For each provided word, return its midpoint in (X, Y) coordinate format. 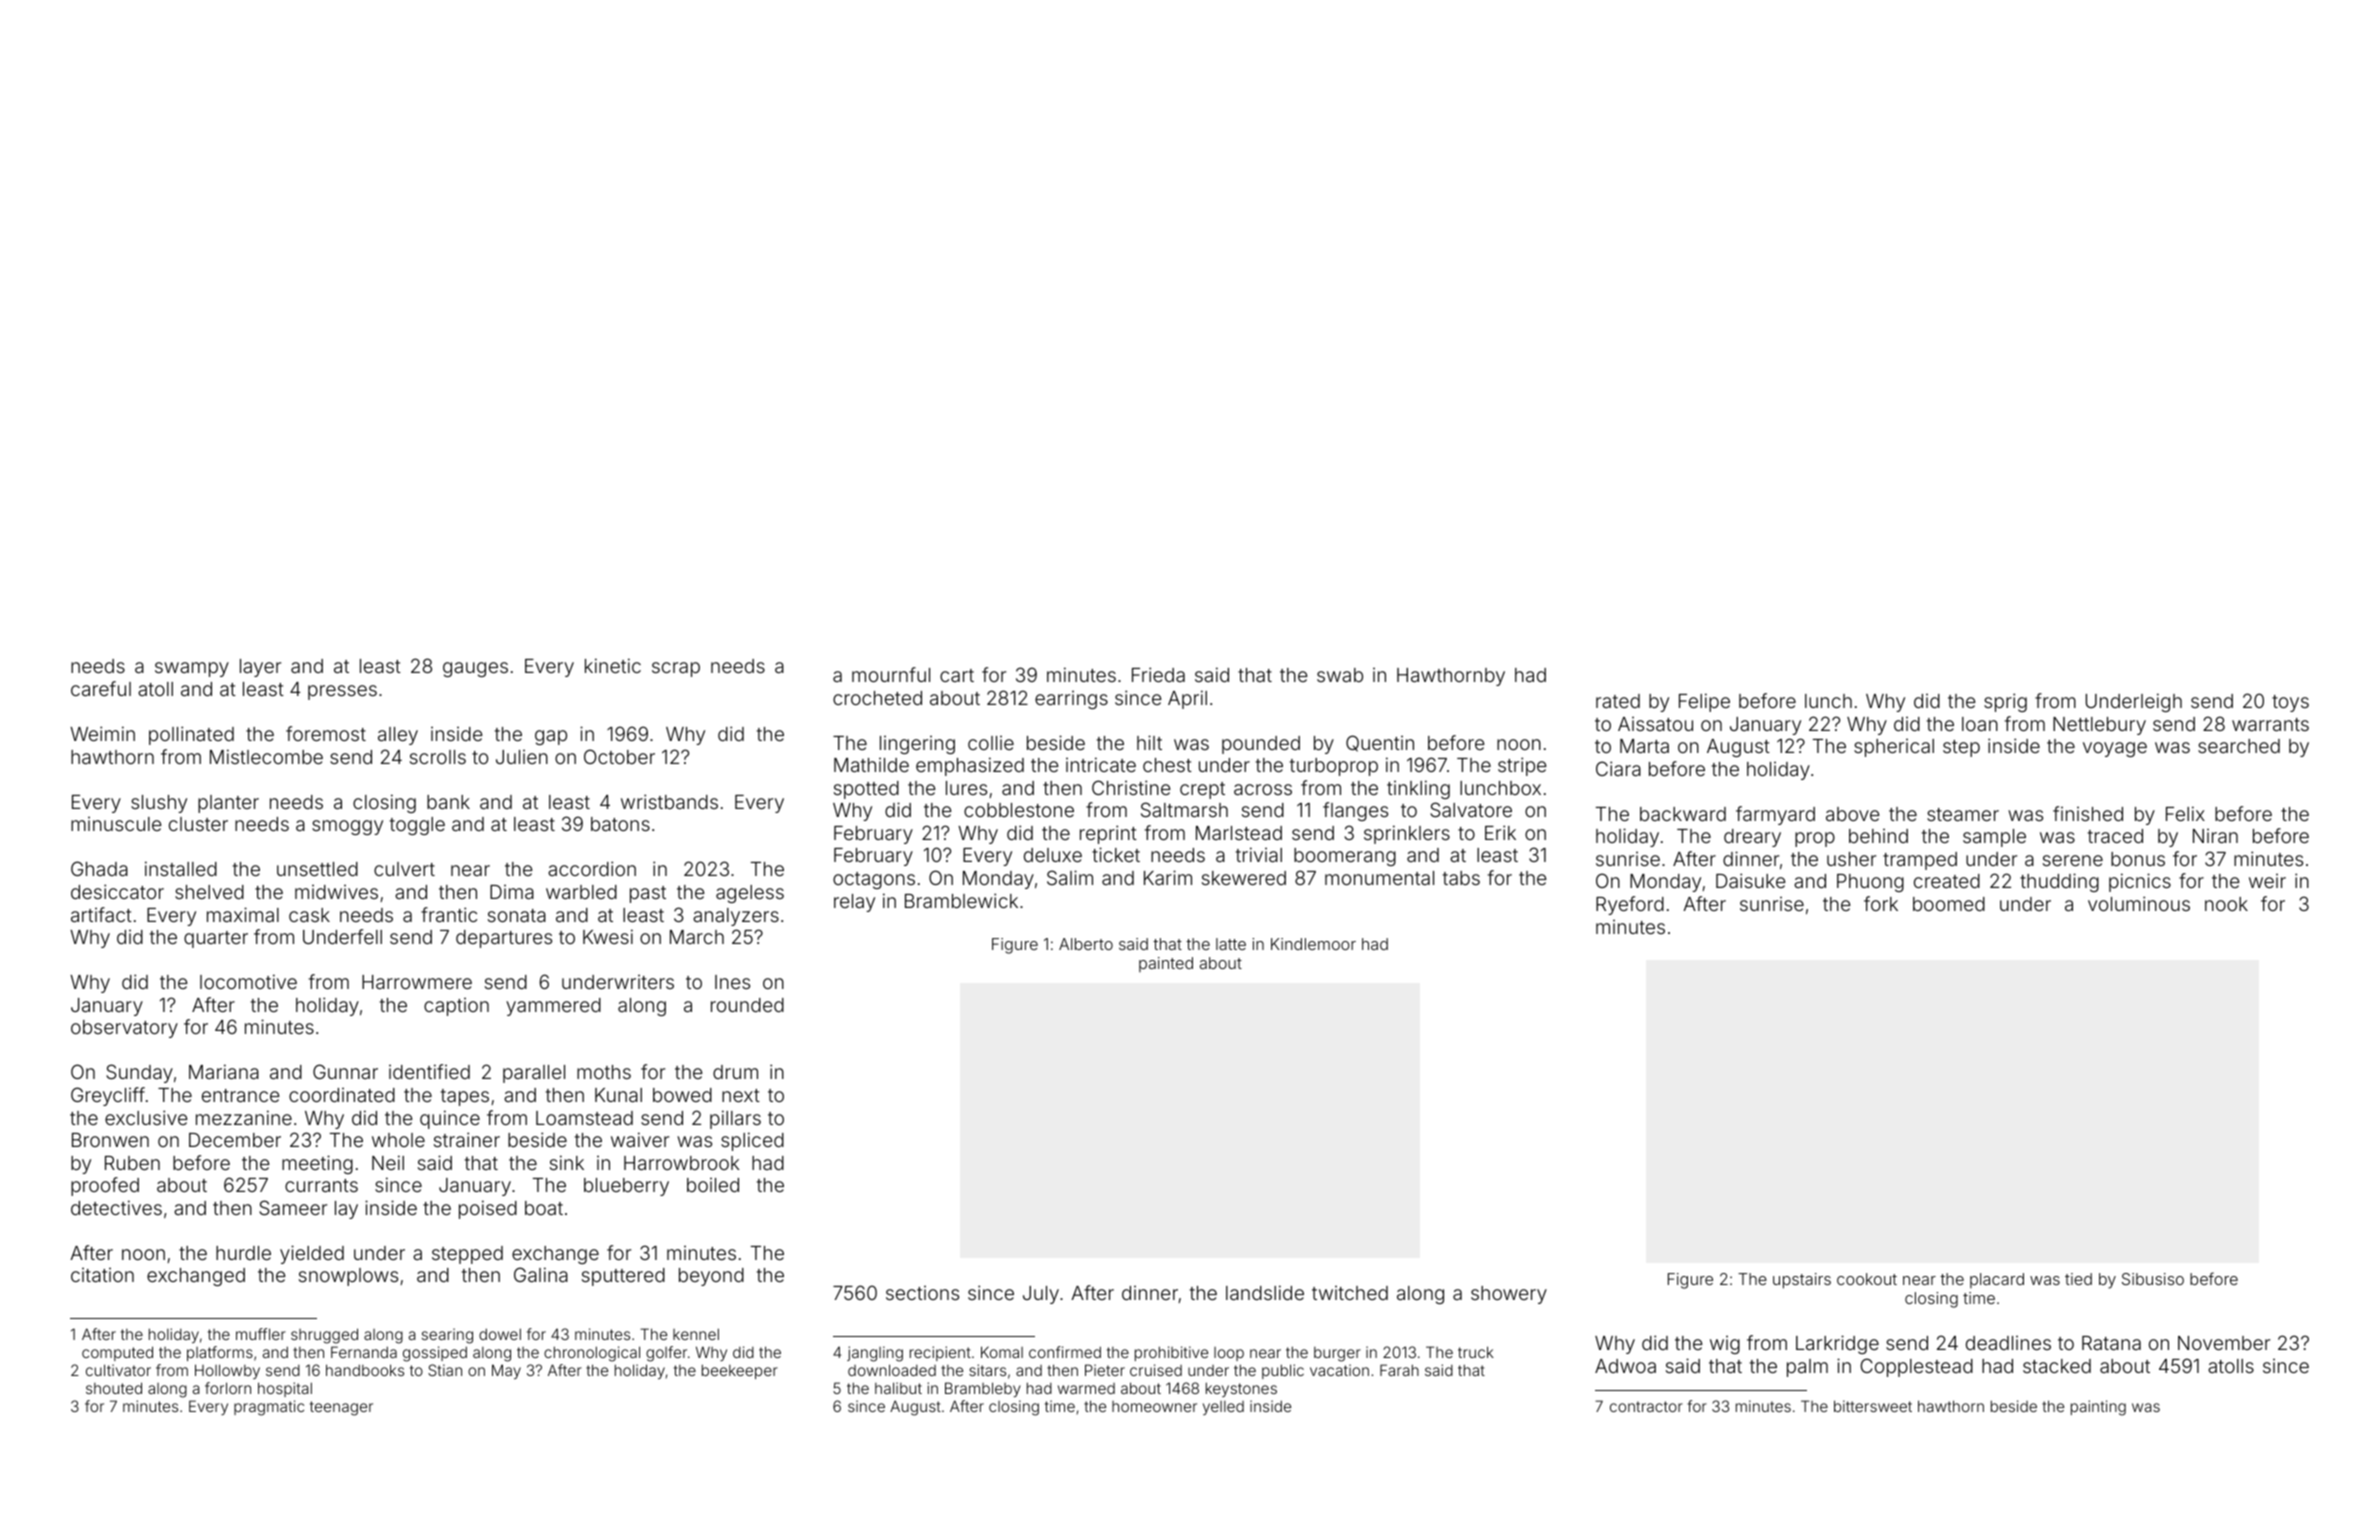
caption (456, 1007)
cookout (1867, 1279)
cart (957, 675)
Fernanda (364, 1352)
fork (1881, 903)
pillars (735, 1119)
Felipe (1704, 702)
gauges (475, 669)
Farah (1399, 1370)
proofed (105, 1186)
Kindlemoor (1313, 944)
